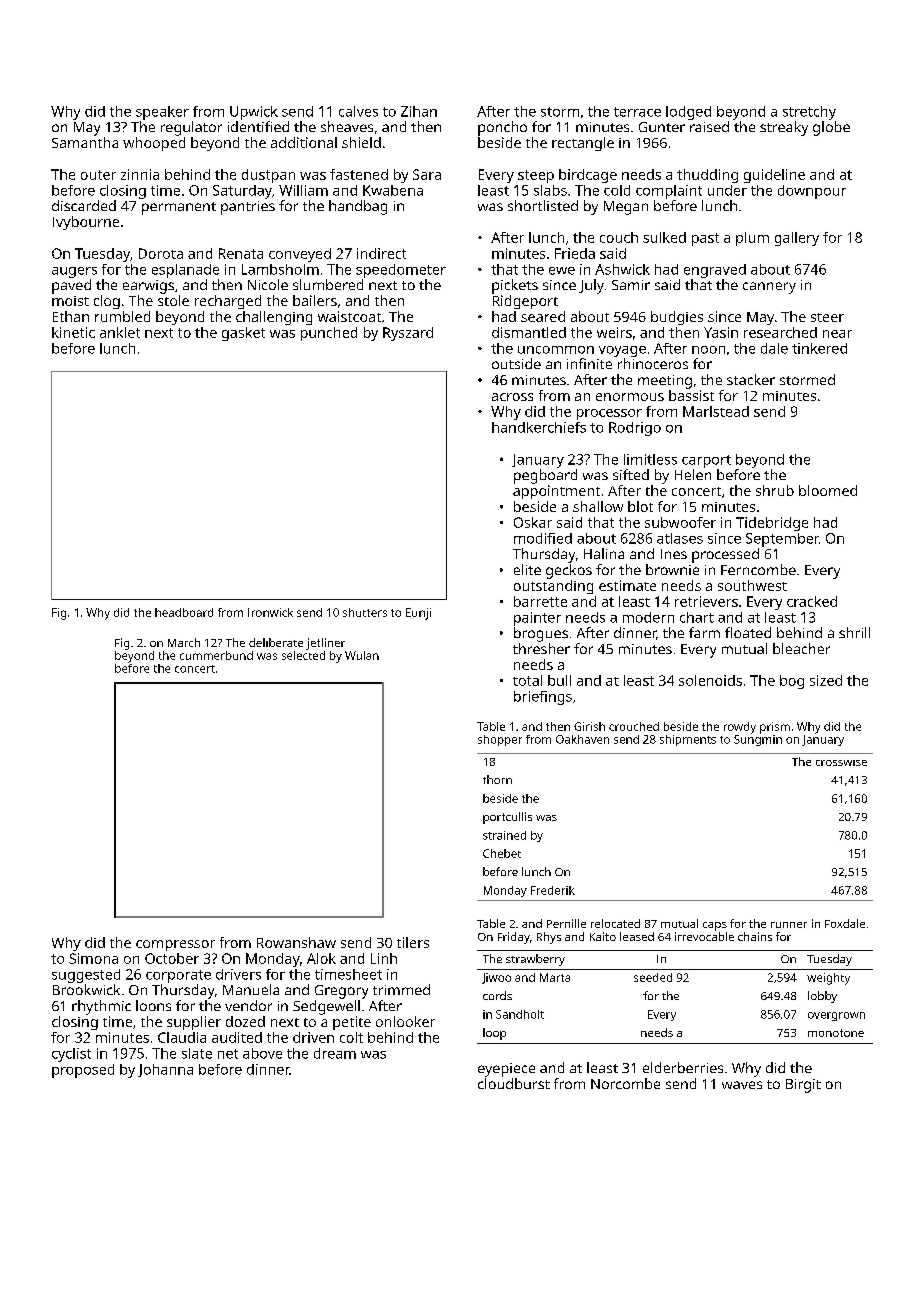  Describe the element at coordinates (782, 540) in the screenshot. I see `September` at that location.
